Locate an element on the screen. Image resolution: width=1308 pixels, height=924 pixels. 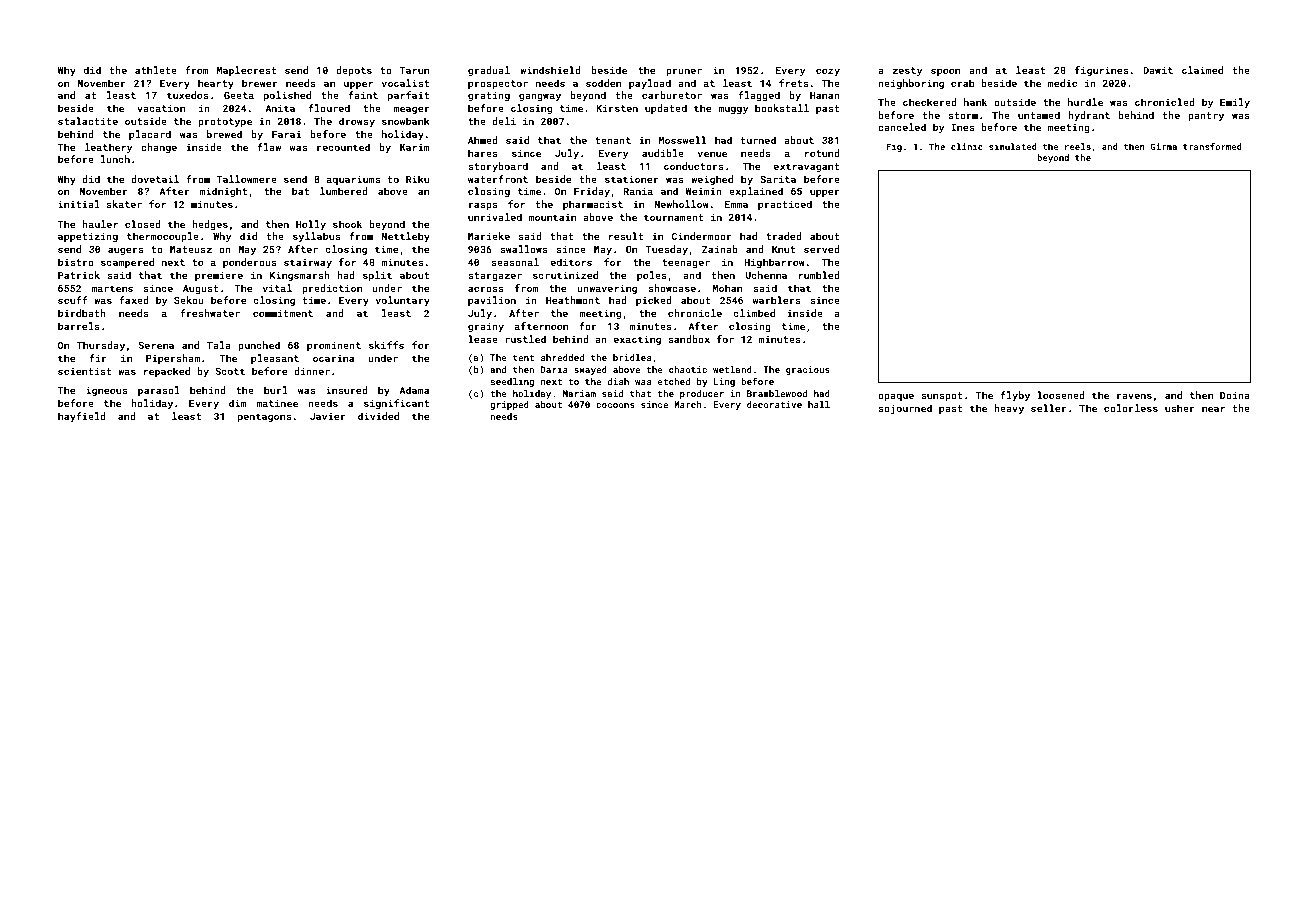
storyboard is located at coordinates (498, 167).
